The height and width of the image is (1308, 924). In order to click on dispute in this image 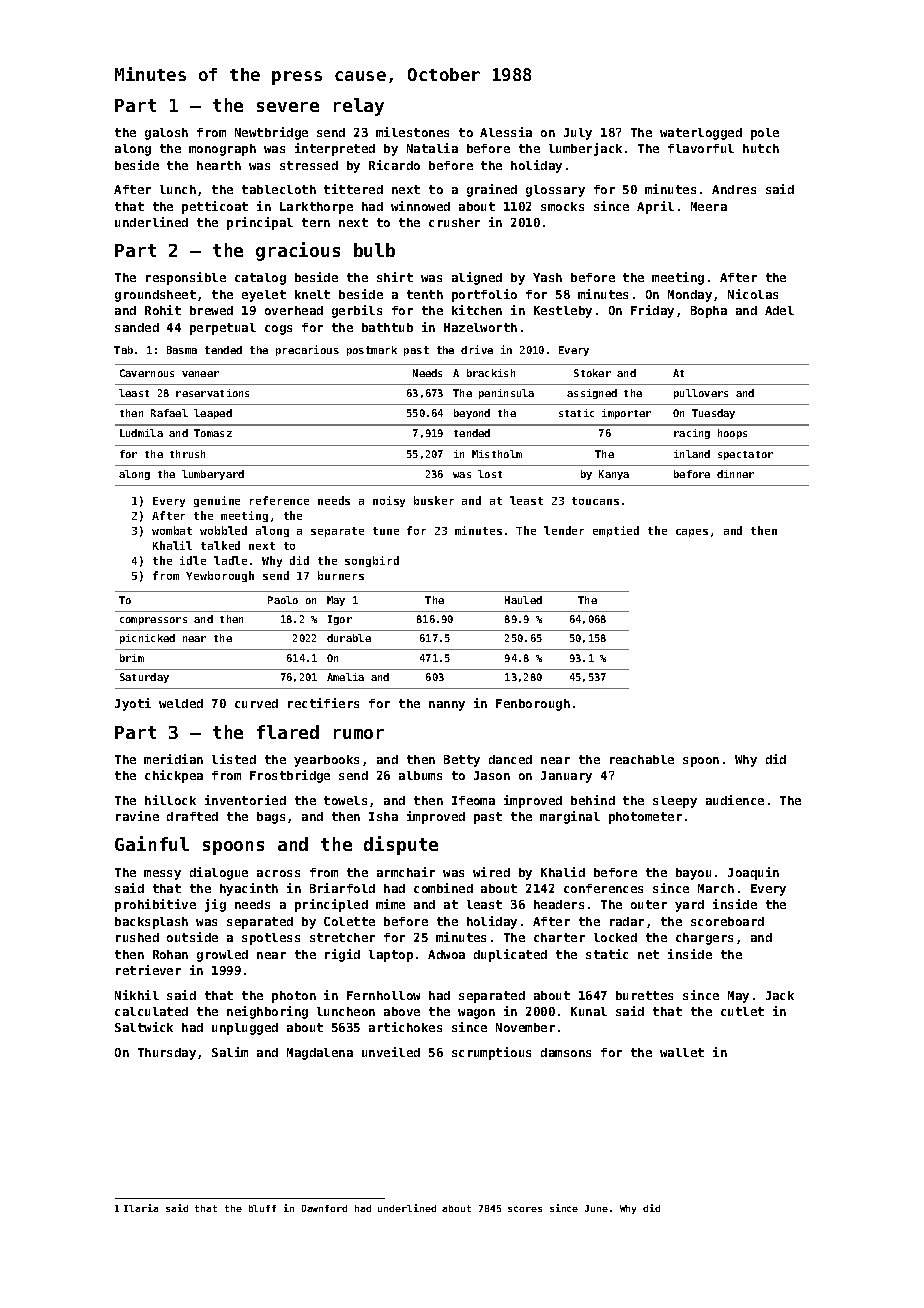, I will do `click(401, 845)`.
